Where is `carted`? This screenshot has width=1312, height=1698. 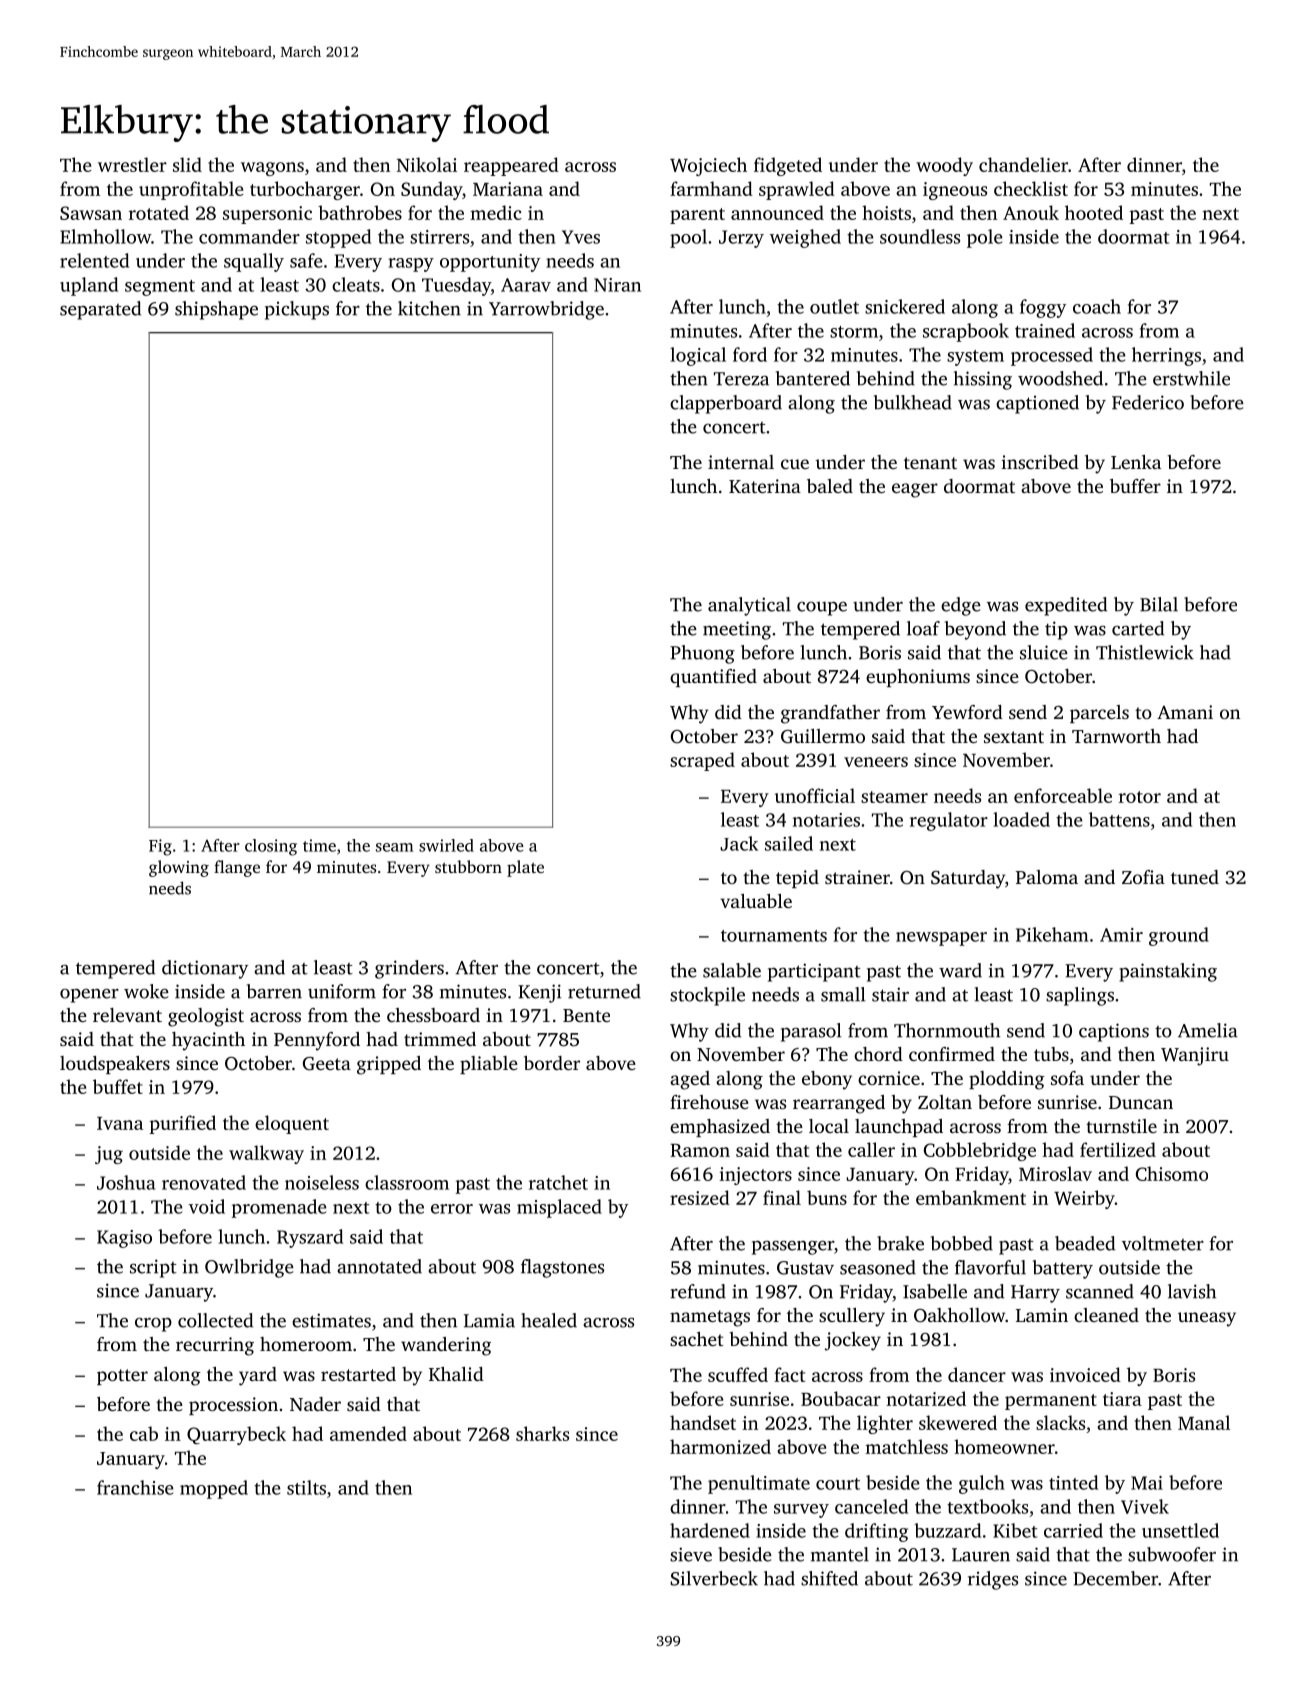 carted is located at coordinates (1138, 628).
